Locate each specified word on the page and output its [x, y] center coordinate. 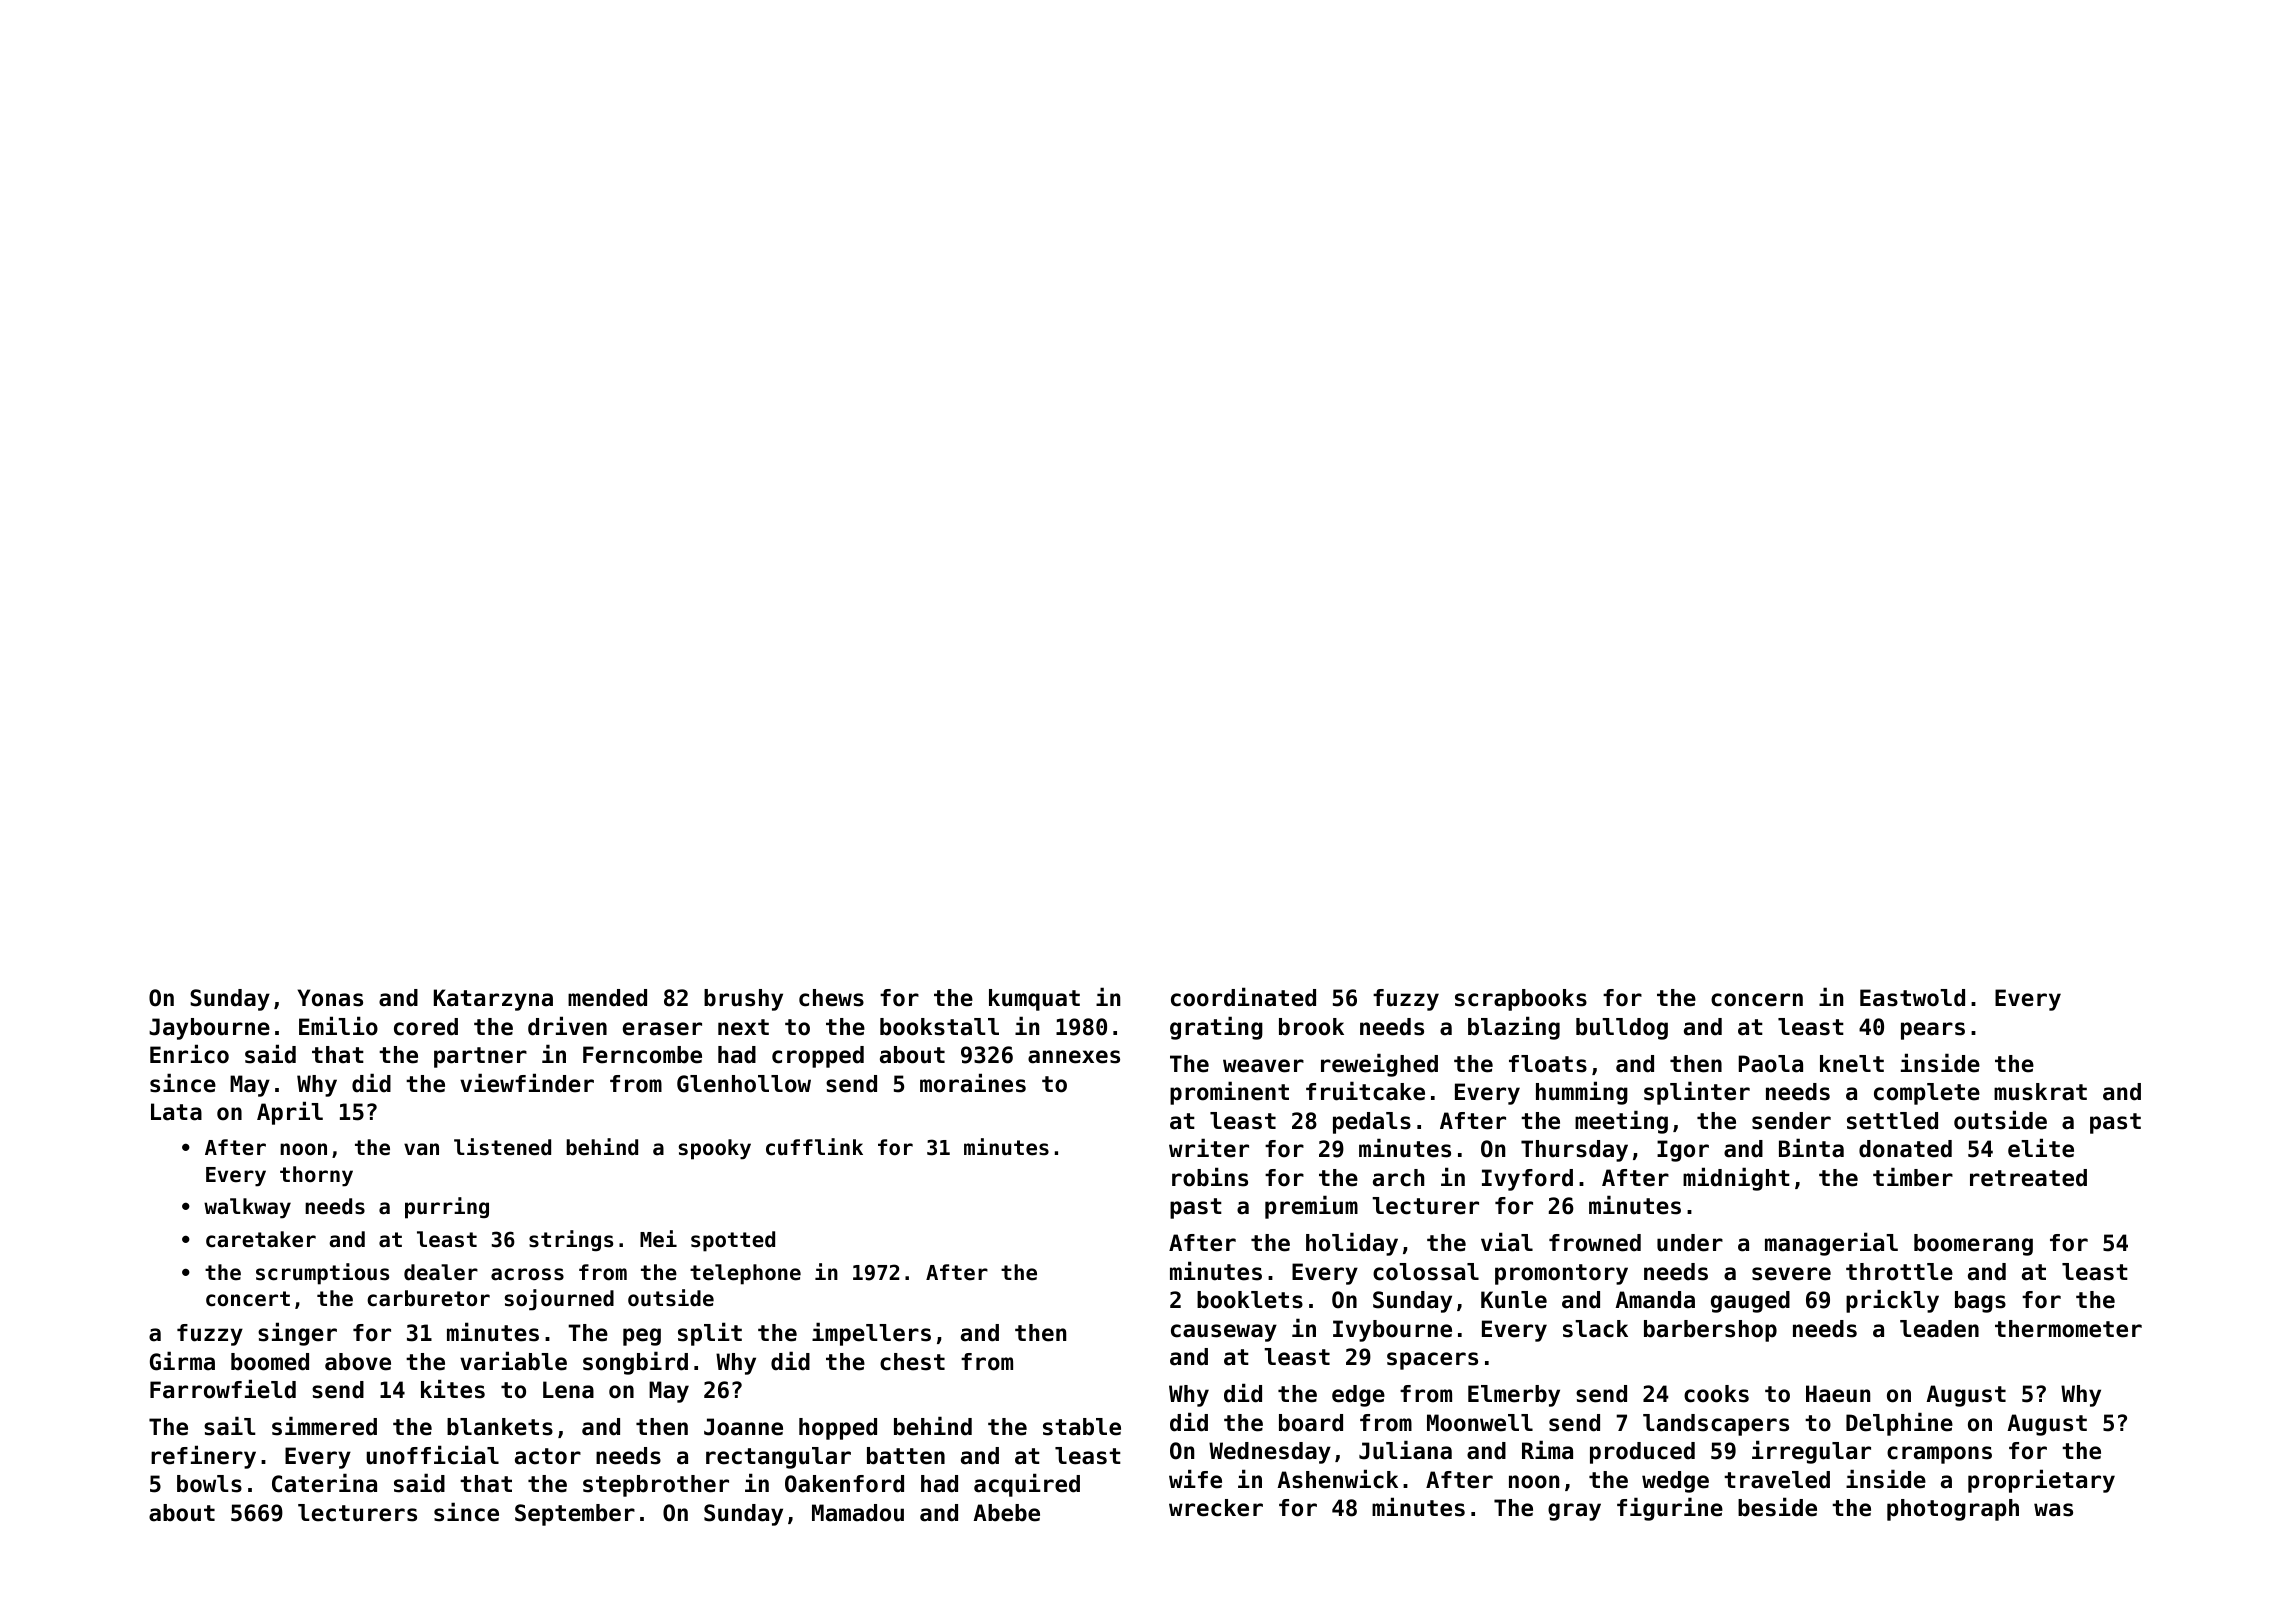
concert [248, 1299]
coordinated [1243, 997]
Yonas [330, 998]
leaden [1939, 1329]
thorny [316, 1176]
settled [1892, 1121]
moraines [973, 1083]
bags [1980, 1302]
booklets [1250, 1300]
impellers [871, 1334]
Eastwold [1912, 998]
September [575, 1515]
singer [297, 1334]
